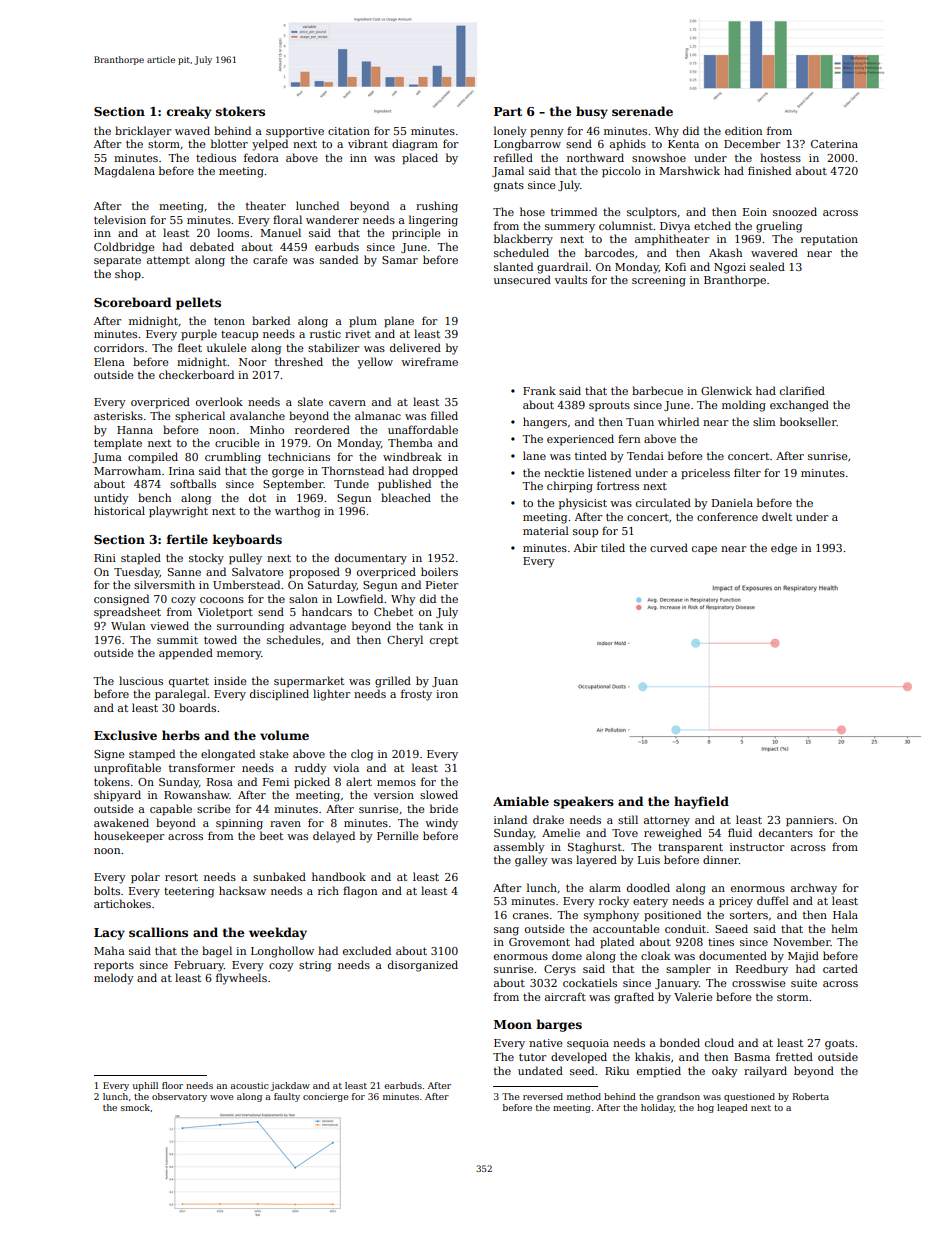  Describe the element at coordinates (124, 172) in the document. I see `Magdalena` at that location.
